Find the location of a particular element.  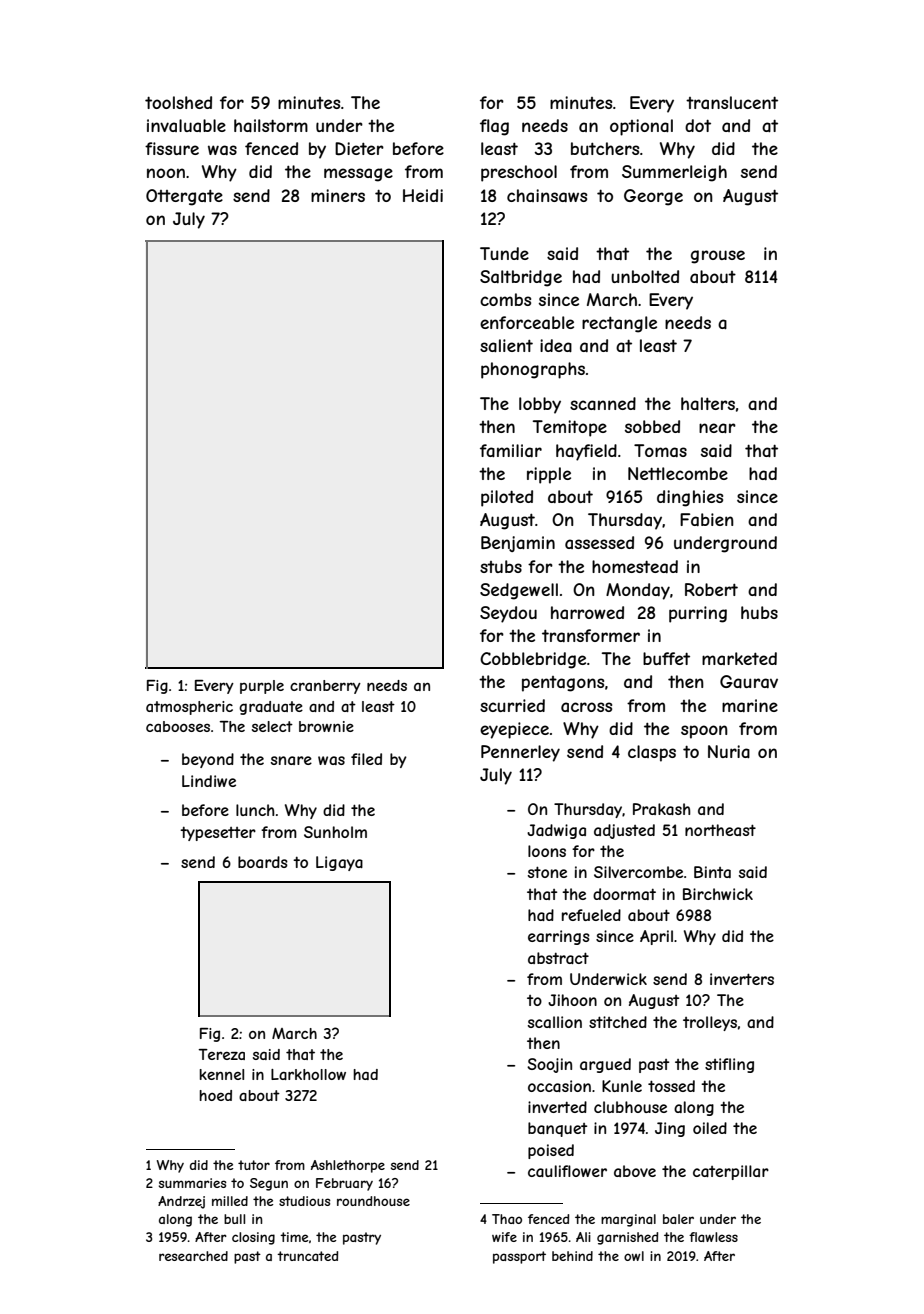

miners is located at coordinates (338, 195).
